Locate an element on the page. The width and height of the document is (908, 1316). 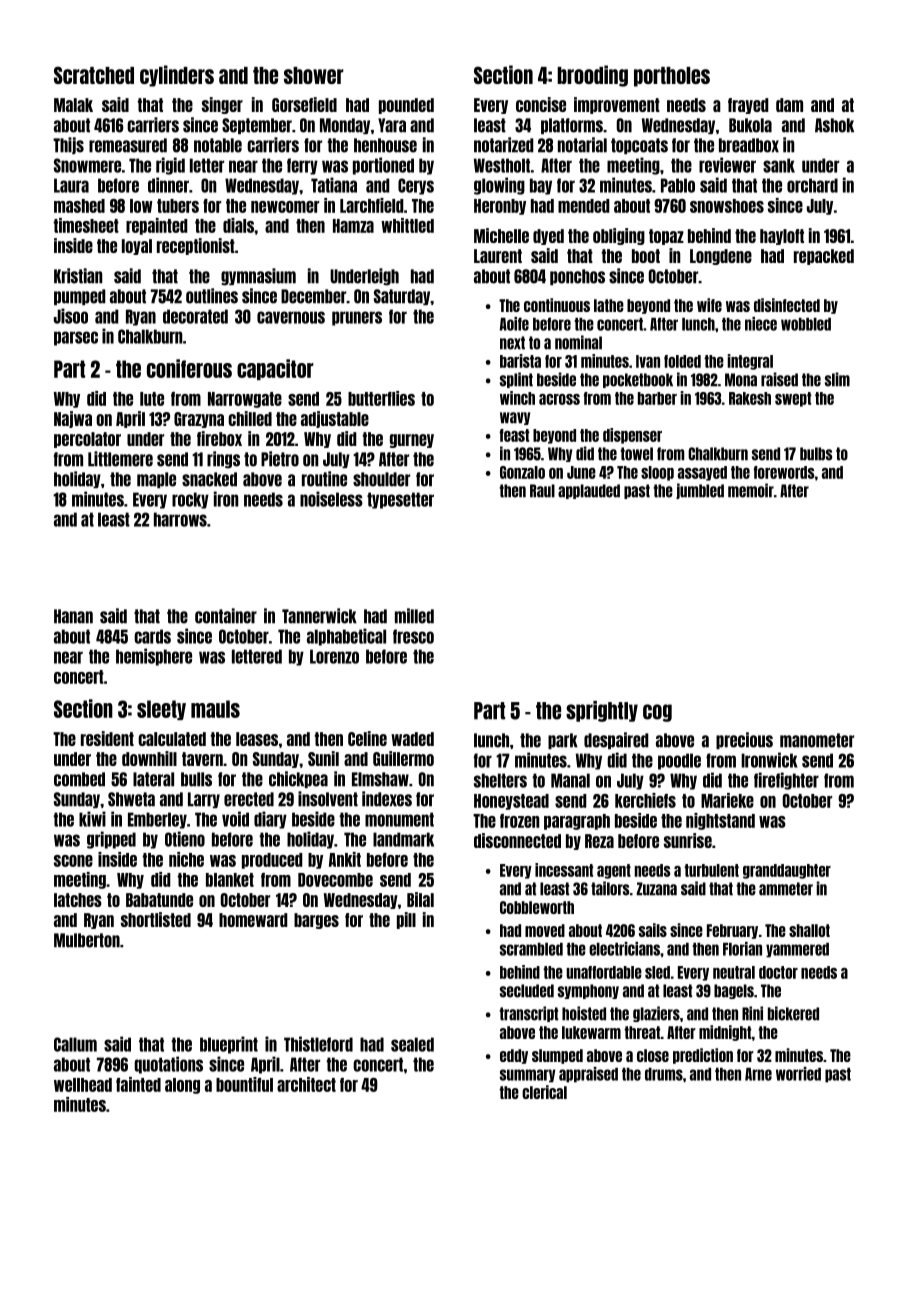
Longdene is located at coordinates (721, 257).
